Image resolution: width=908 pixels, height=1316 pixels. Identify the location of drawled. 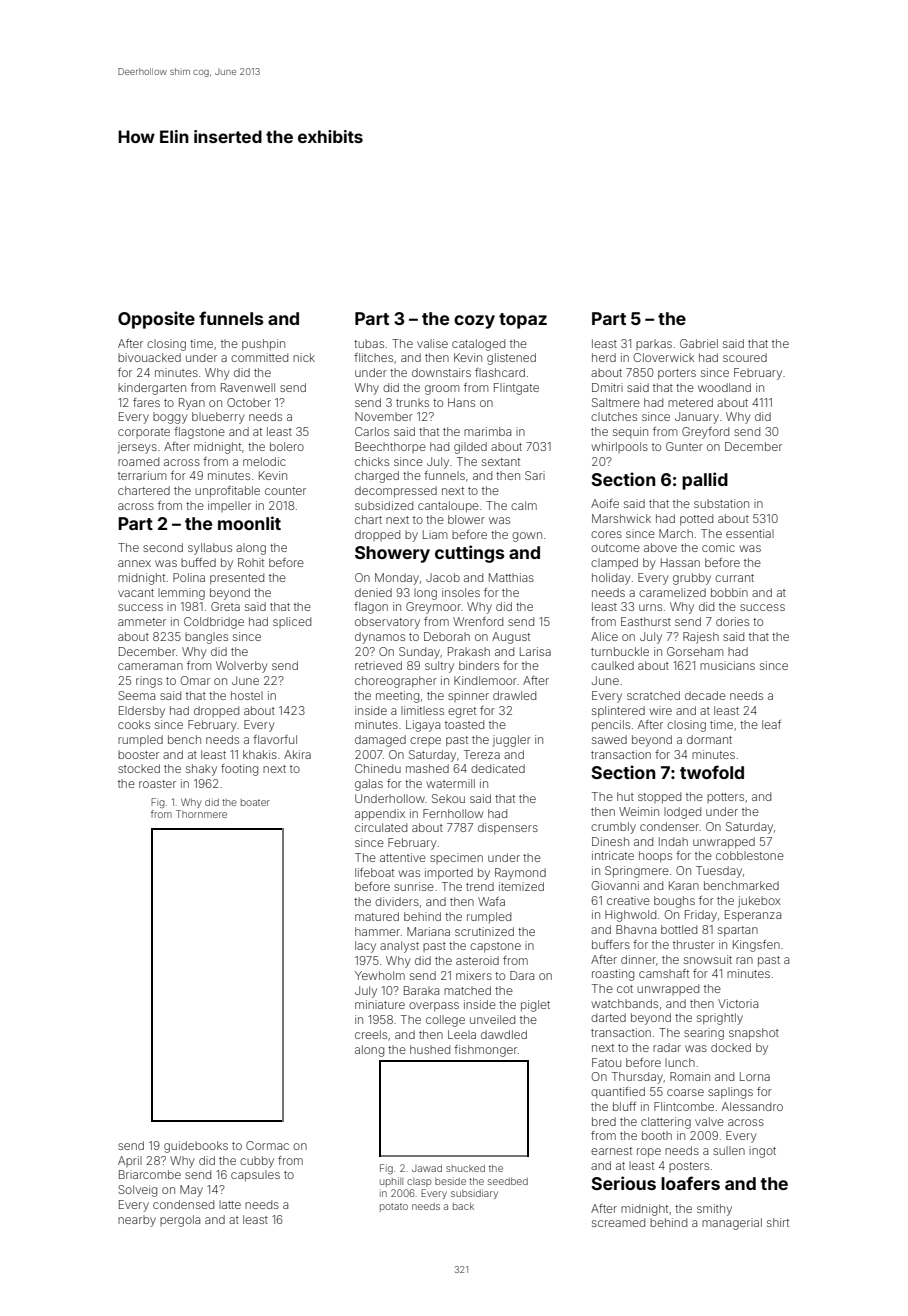
(514, 695).
